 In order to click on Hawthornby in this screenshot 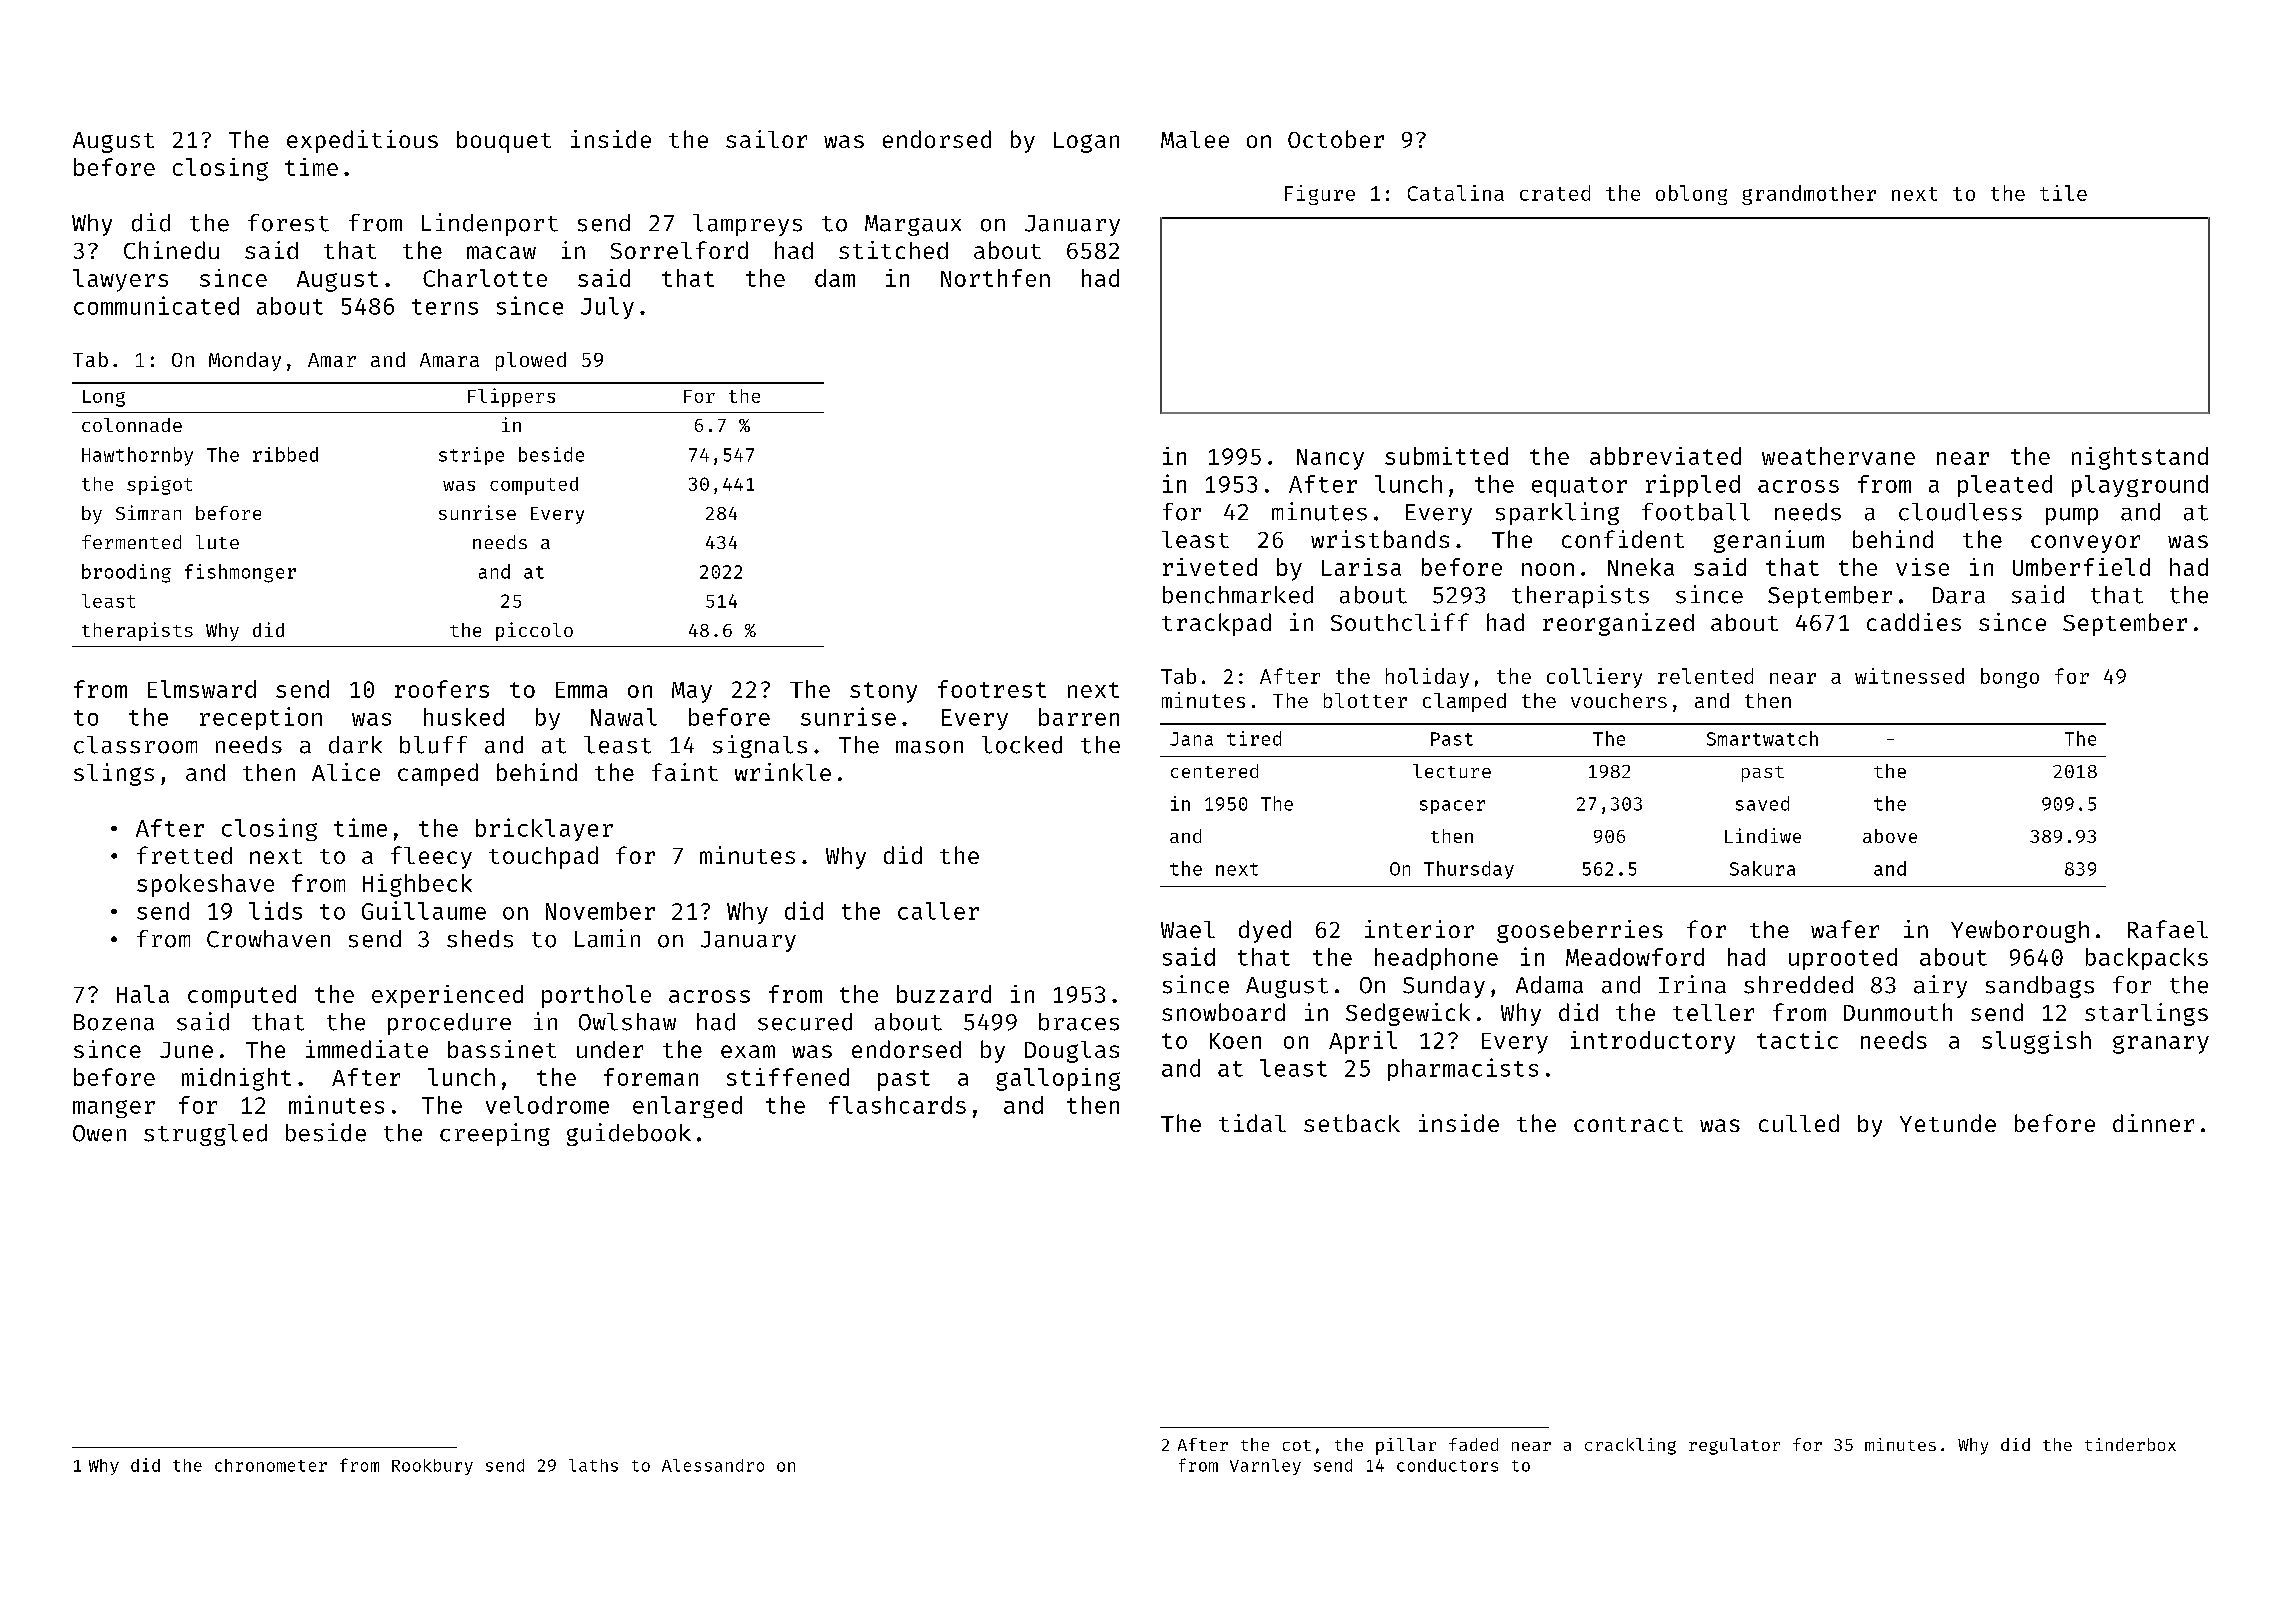, I will do `click(137, 456)`.
